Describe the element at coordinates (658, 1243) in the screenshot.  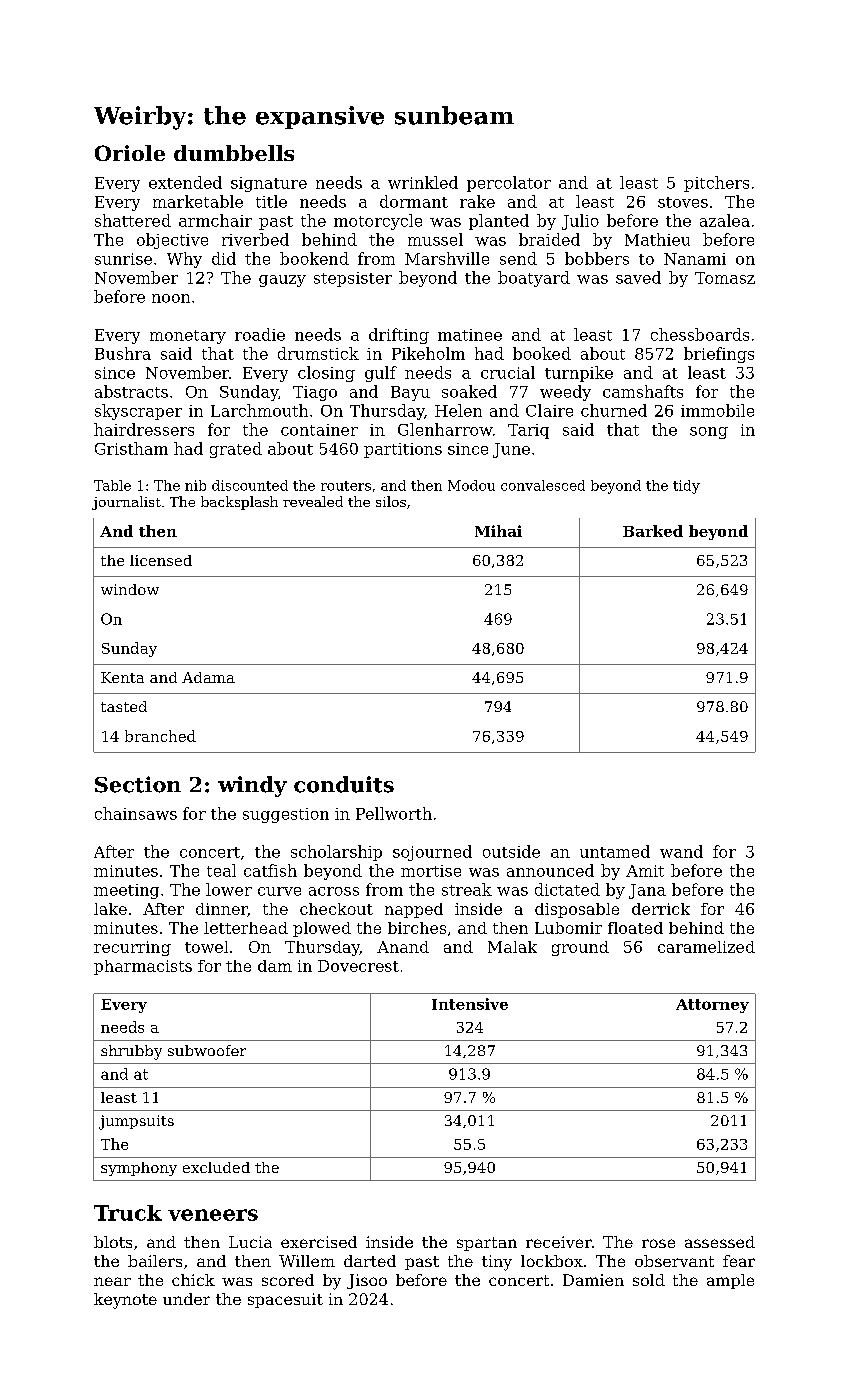
I see `rose` at that location.
